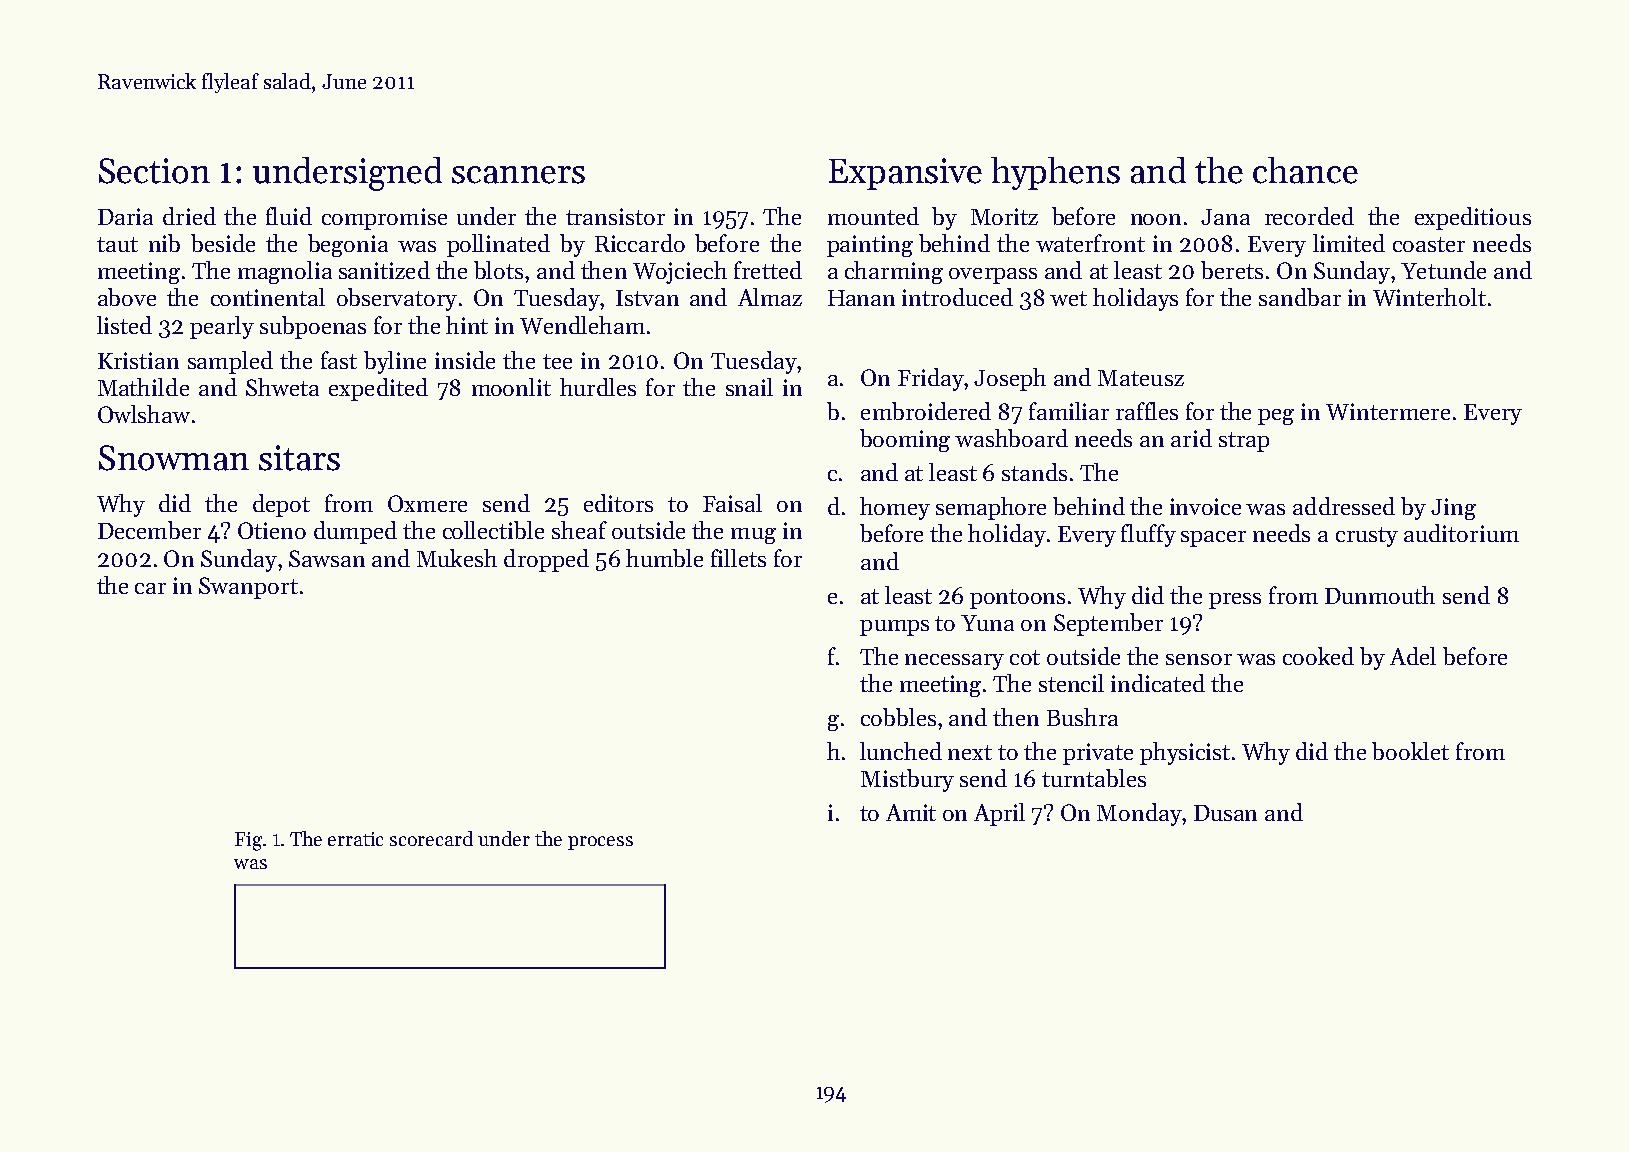 The width and height of the image is (1629, 1152). What do you see at coordinates (431, 838) in the image?
I see `scorecard` at bounding box center [431, 838].
